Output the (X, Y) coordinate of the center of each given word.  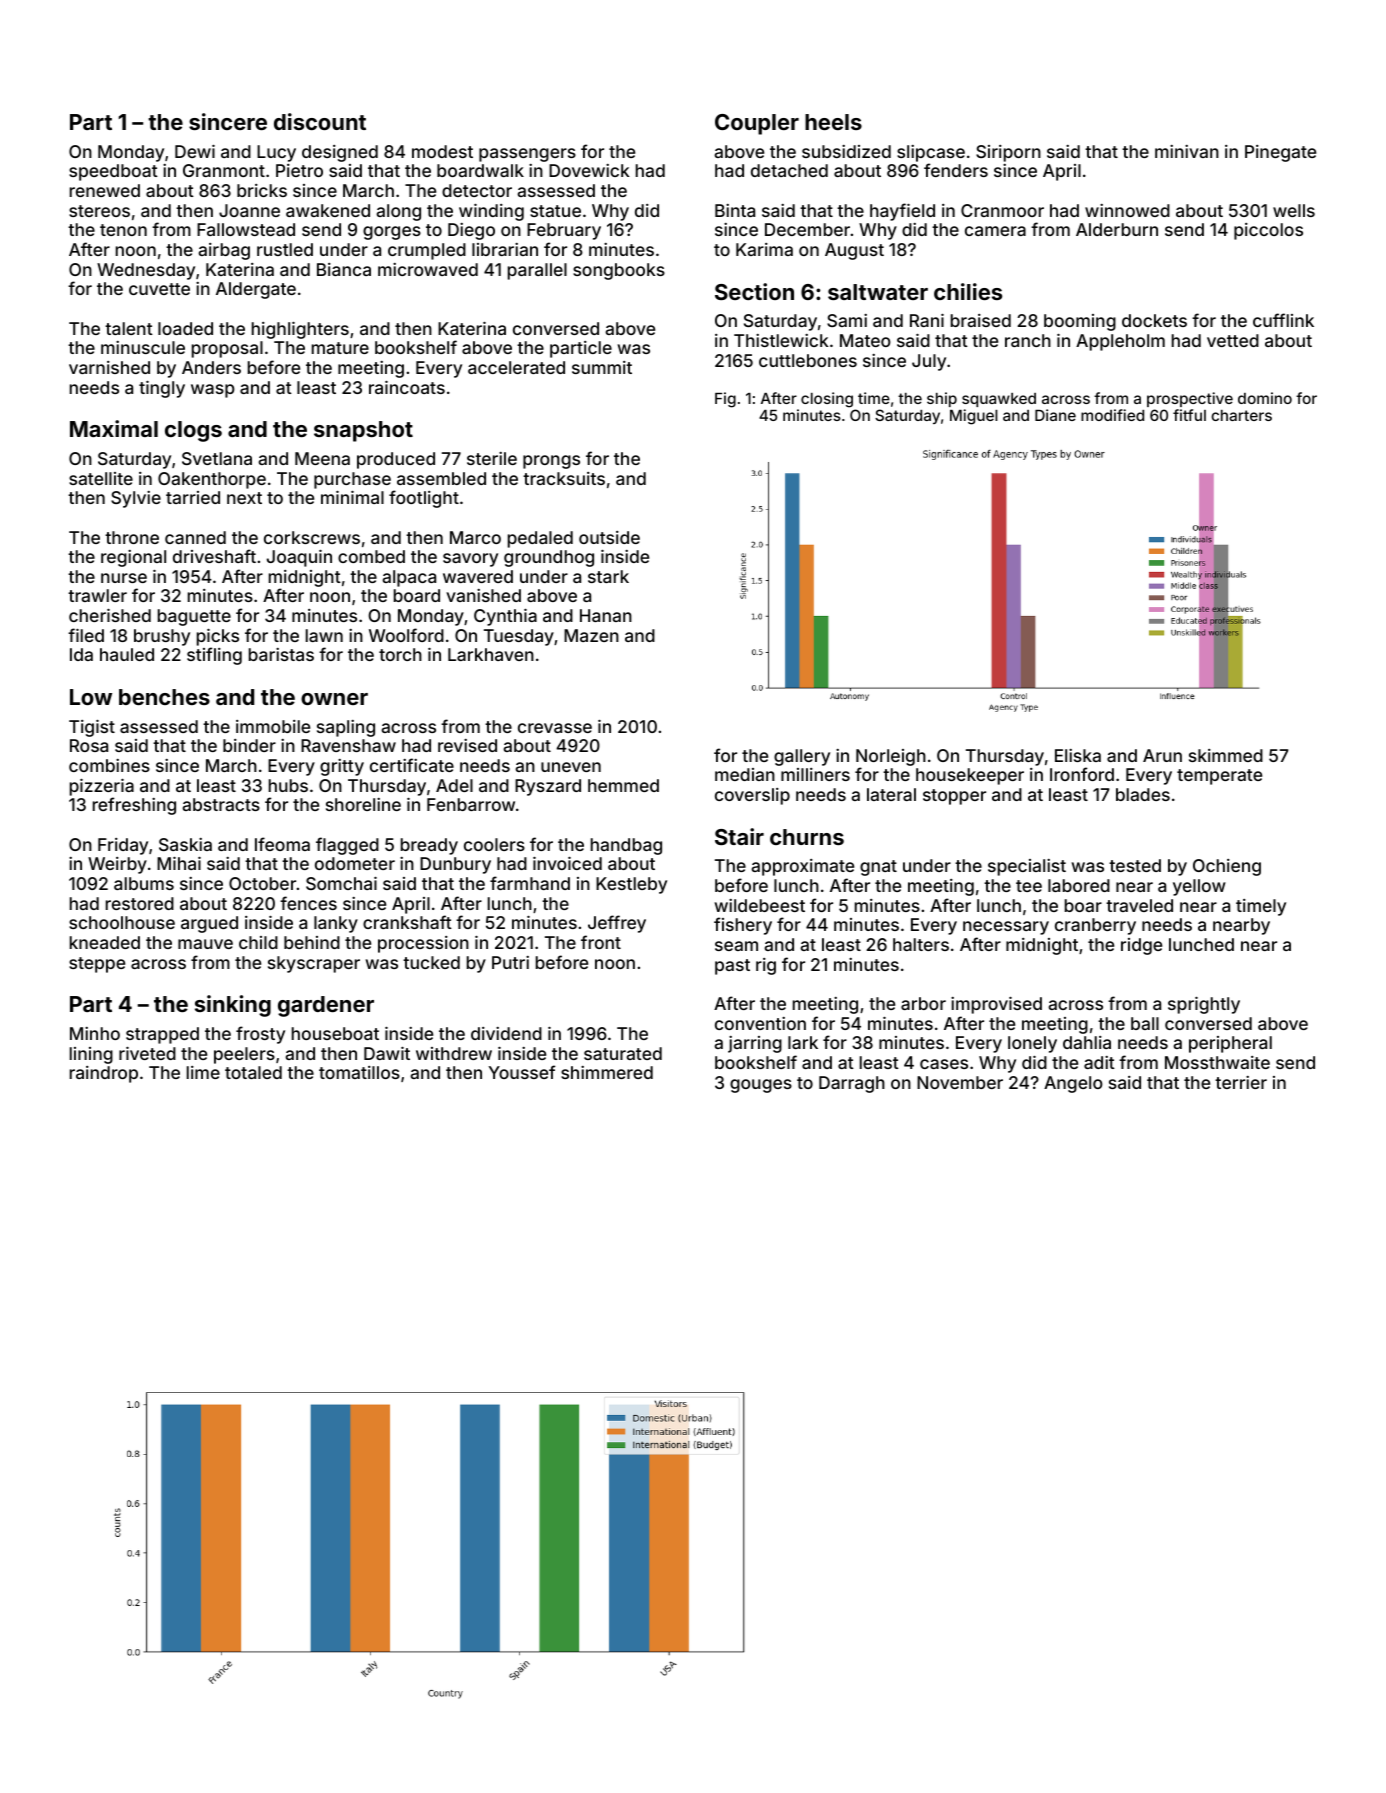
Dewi (195, 151)
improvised (996, 1005)
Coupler (757, 124)
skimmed (1226, 755)
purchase (352, 480)
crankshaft (407, 922)
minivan (1187, 151)
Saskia (185, 844)
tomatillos (359, 1072)
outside (609, 537)
